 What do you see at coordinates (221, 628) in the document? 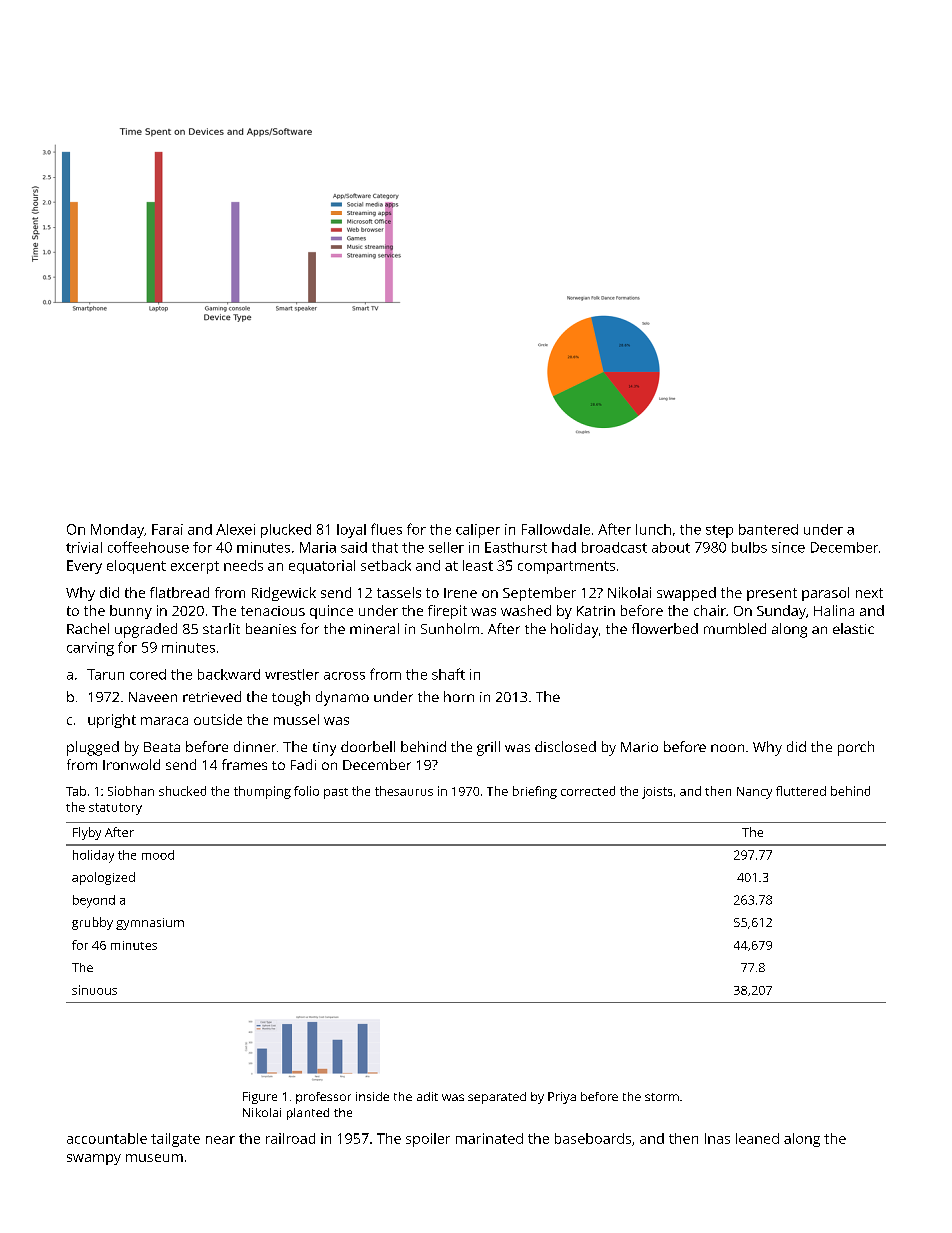
I see `starlit` at bounding box center [221, 628].
